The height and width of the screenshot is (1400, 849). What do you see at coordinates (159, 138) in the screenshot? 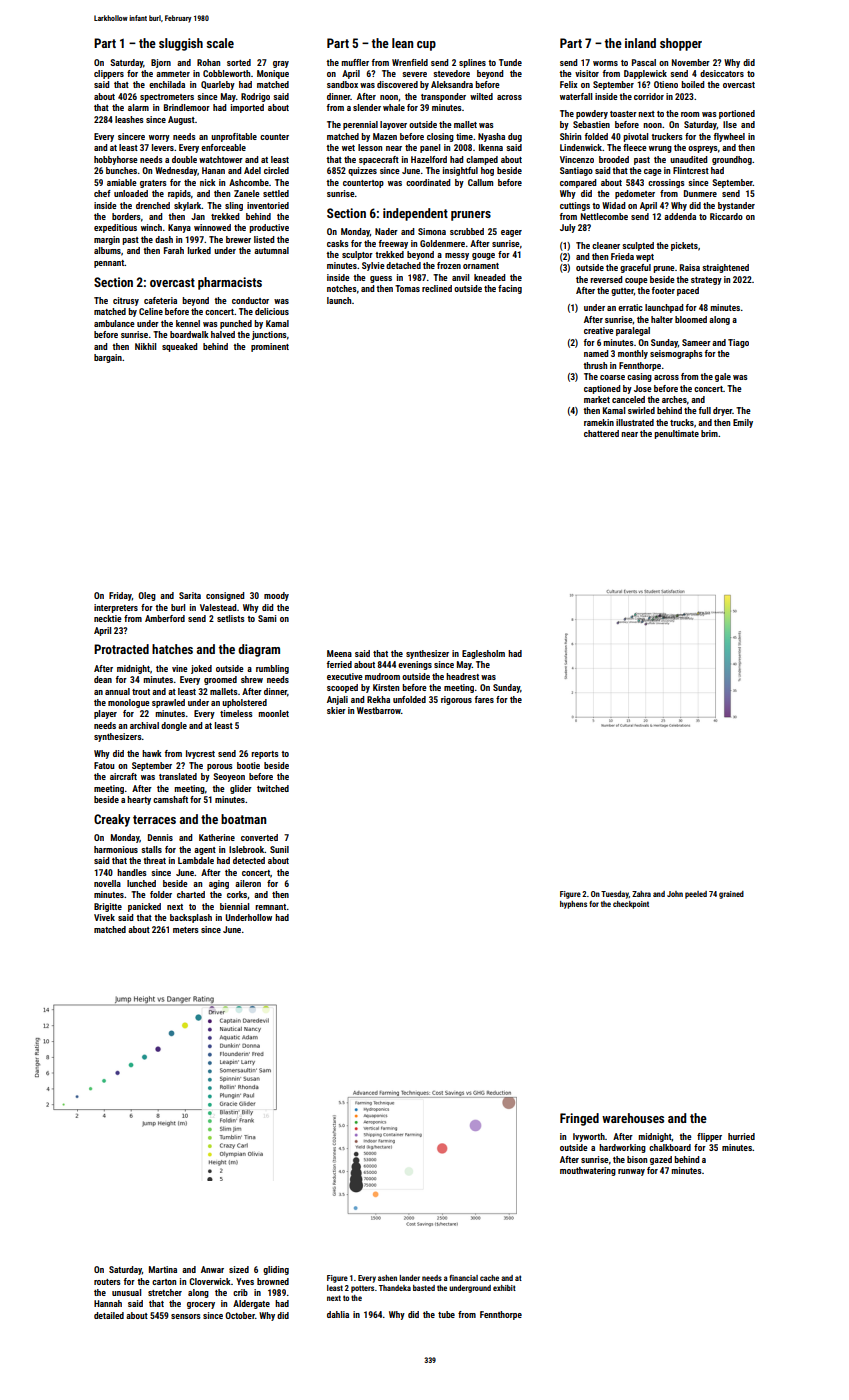
I see `worry` at bounding box center [159, 138].
